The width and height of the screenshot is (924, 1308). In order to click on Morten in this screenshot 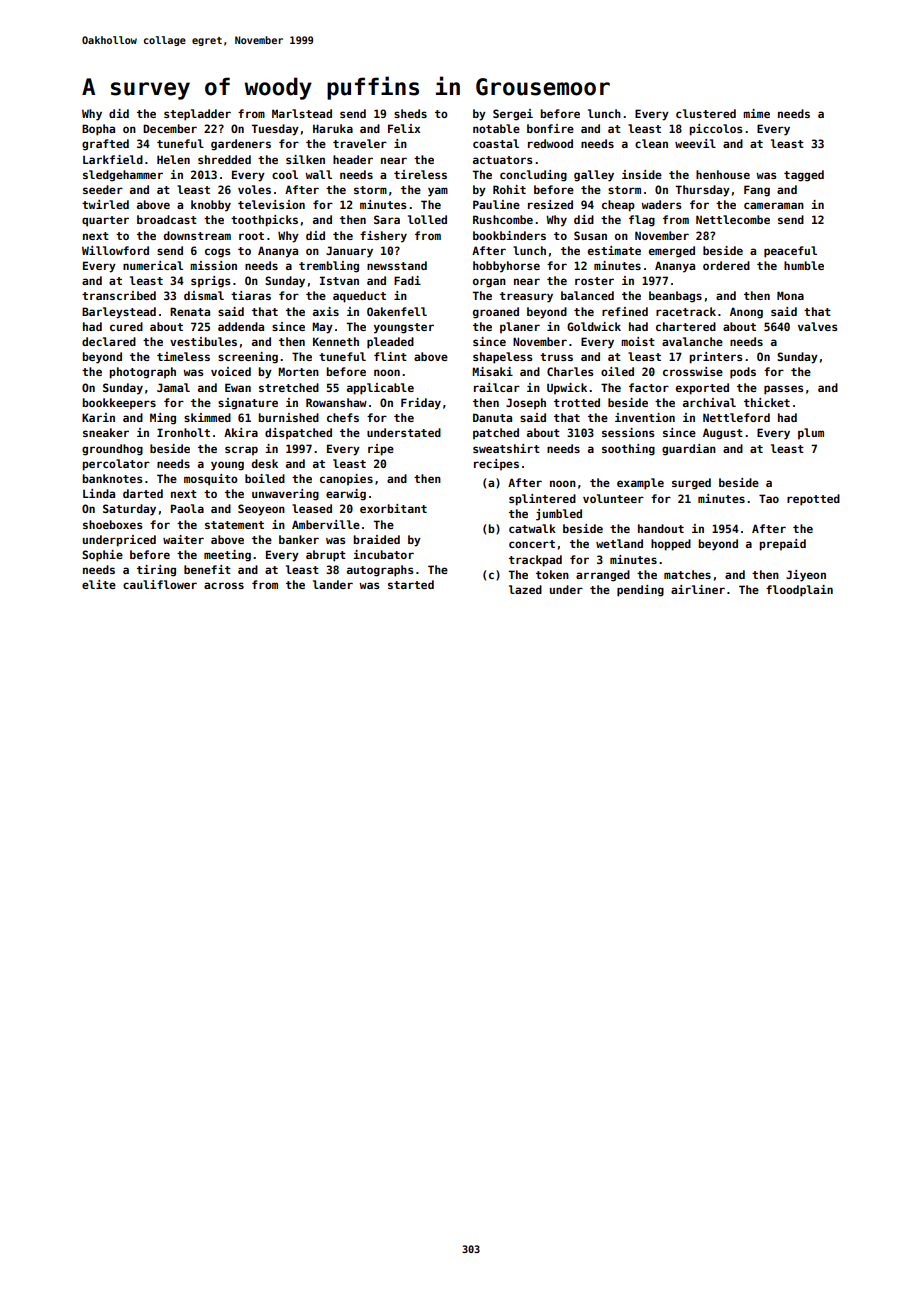, I will do `click(298, 371)`.
